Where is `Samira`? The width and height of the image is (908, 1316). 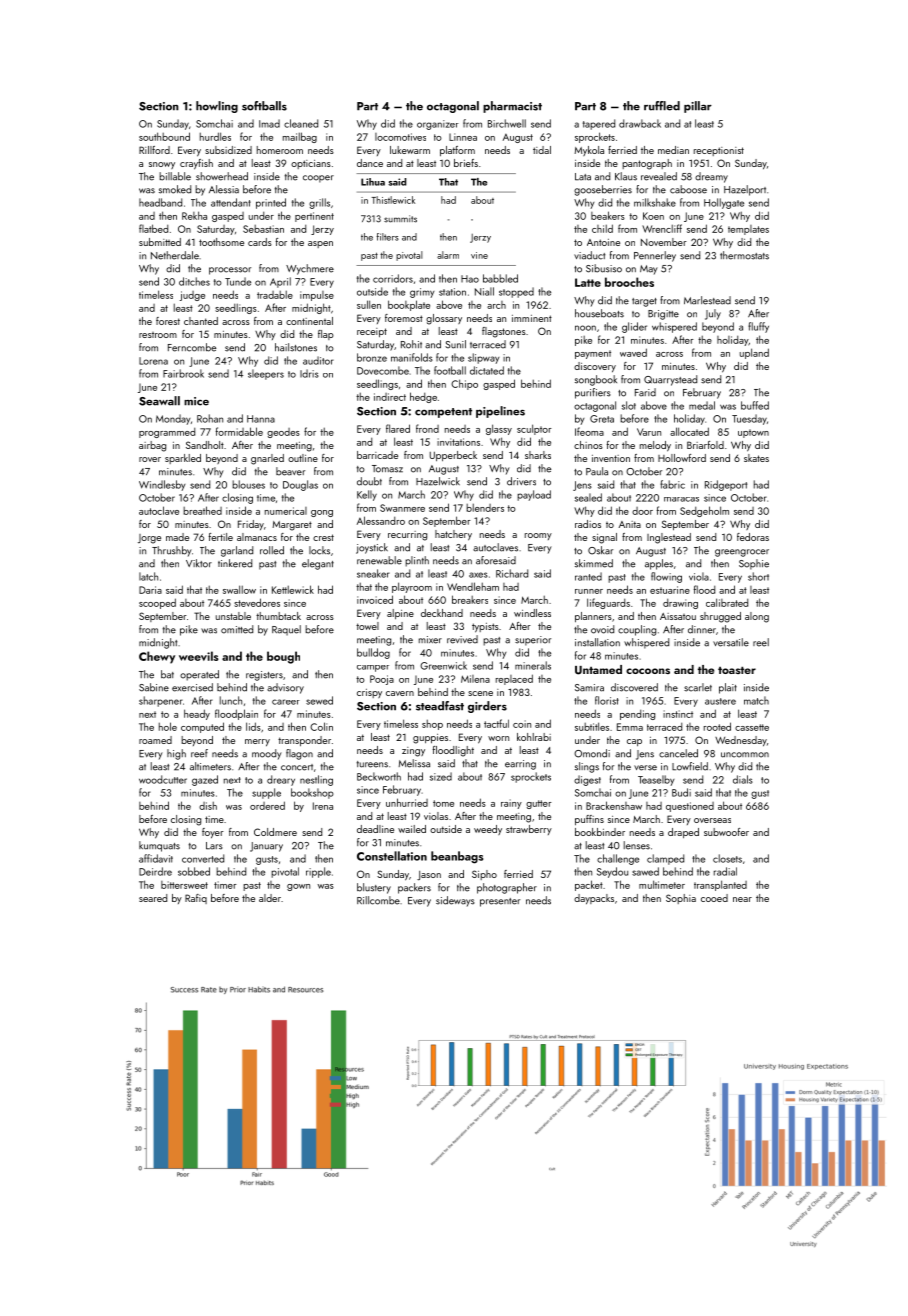 Samira is located at coordinates (589, 688).
